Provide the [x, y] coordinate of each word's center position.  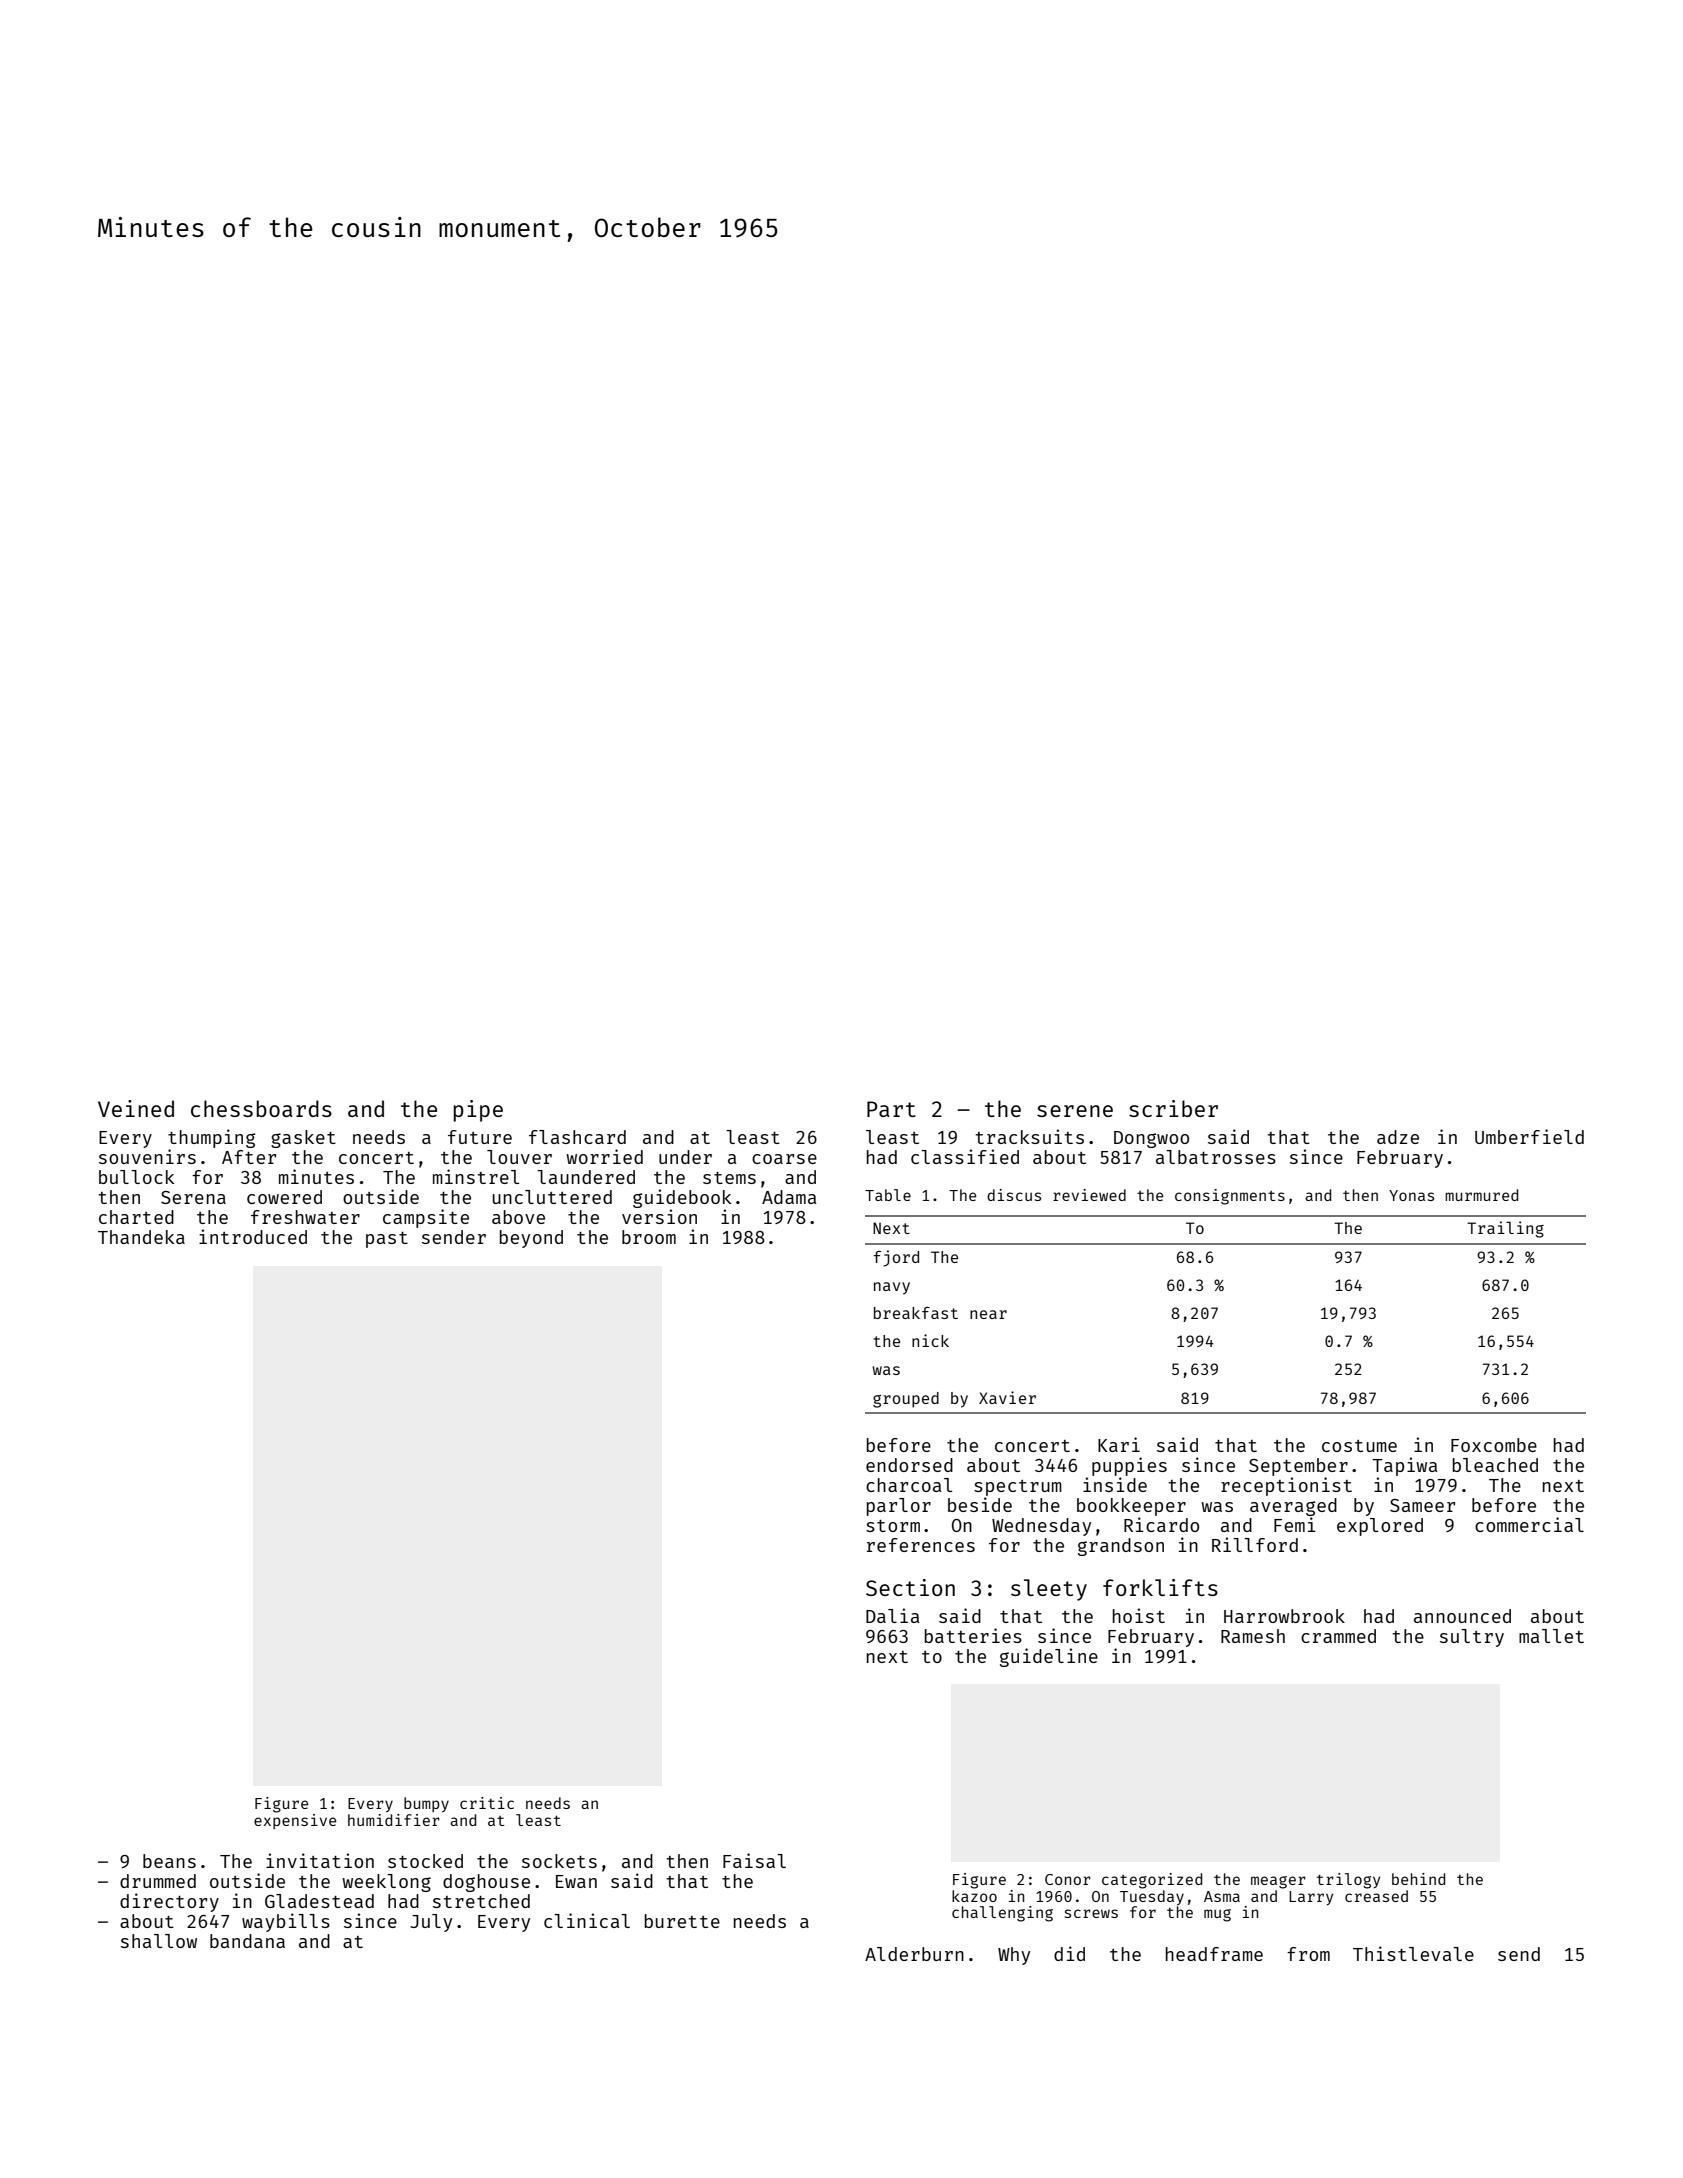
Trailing [1505, 1229]
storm [893, 1526]
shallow [159, 1941]
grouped [906, 1400]
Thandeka [141, 1237]
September [1298, 1467]
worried [604, 1156]
